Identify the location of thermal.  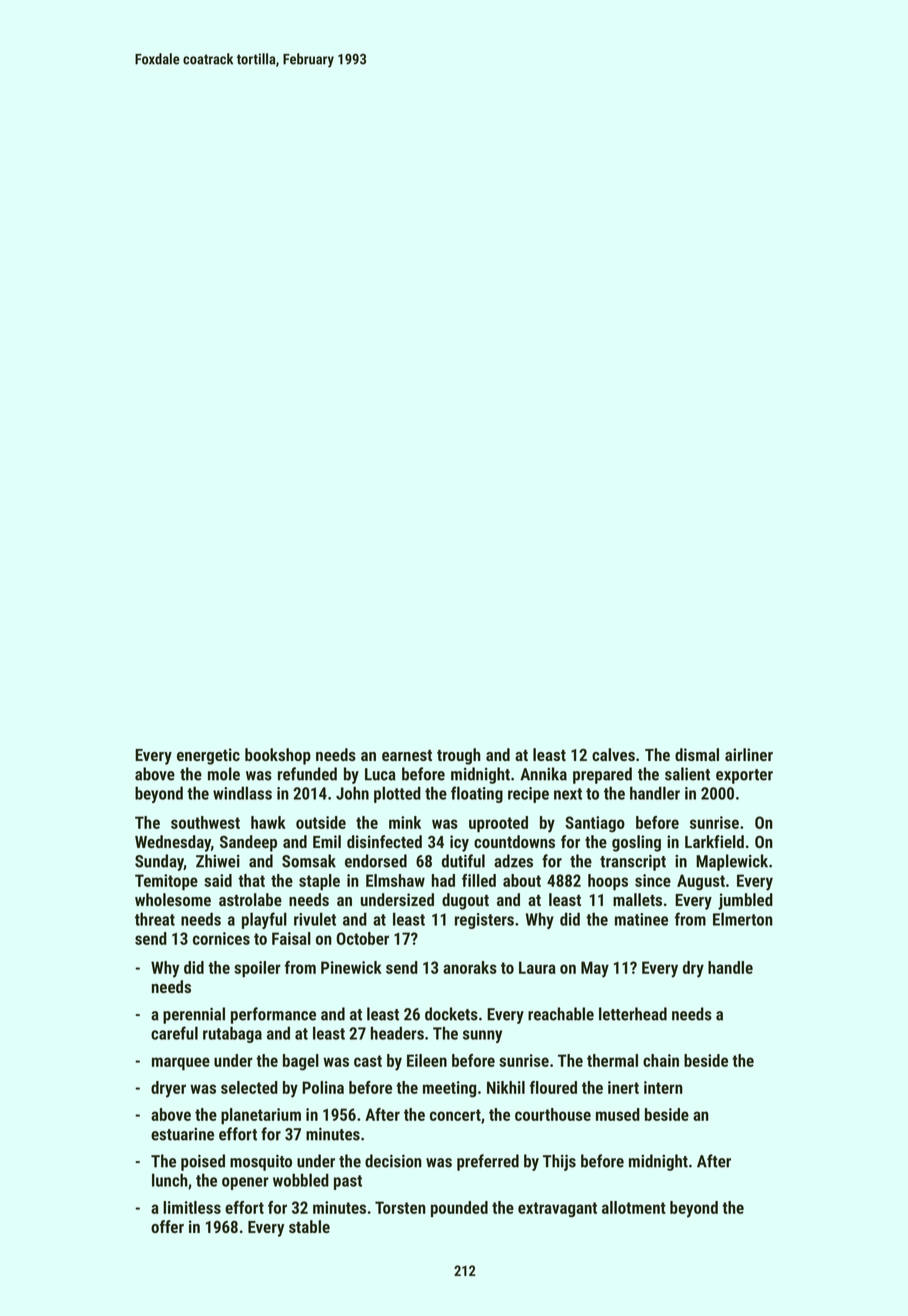
(612, 1060).
